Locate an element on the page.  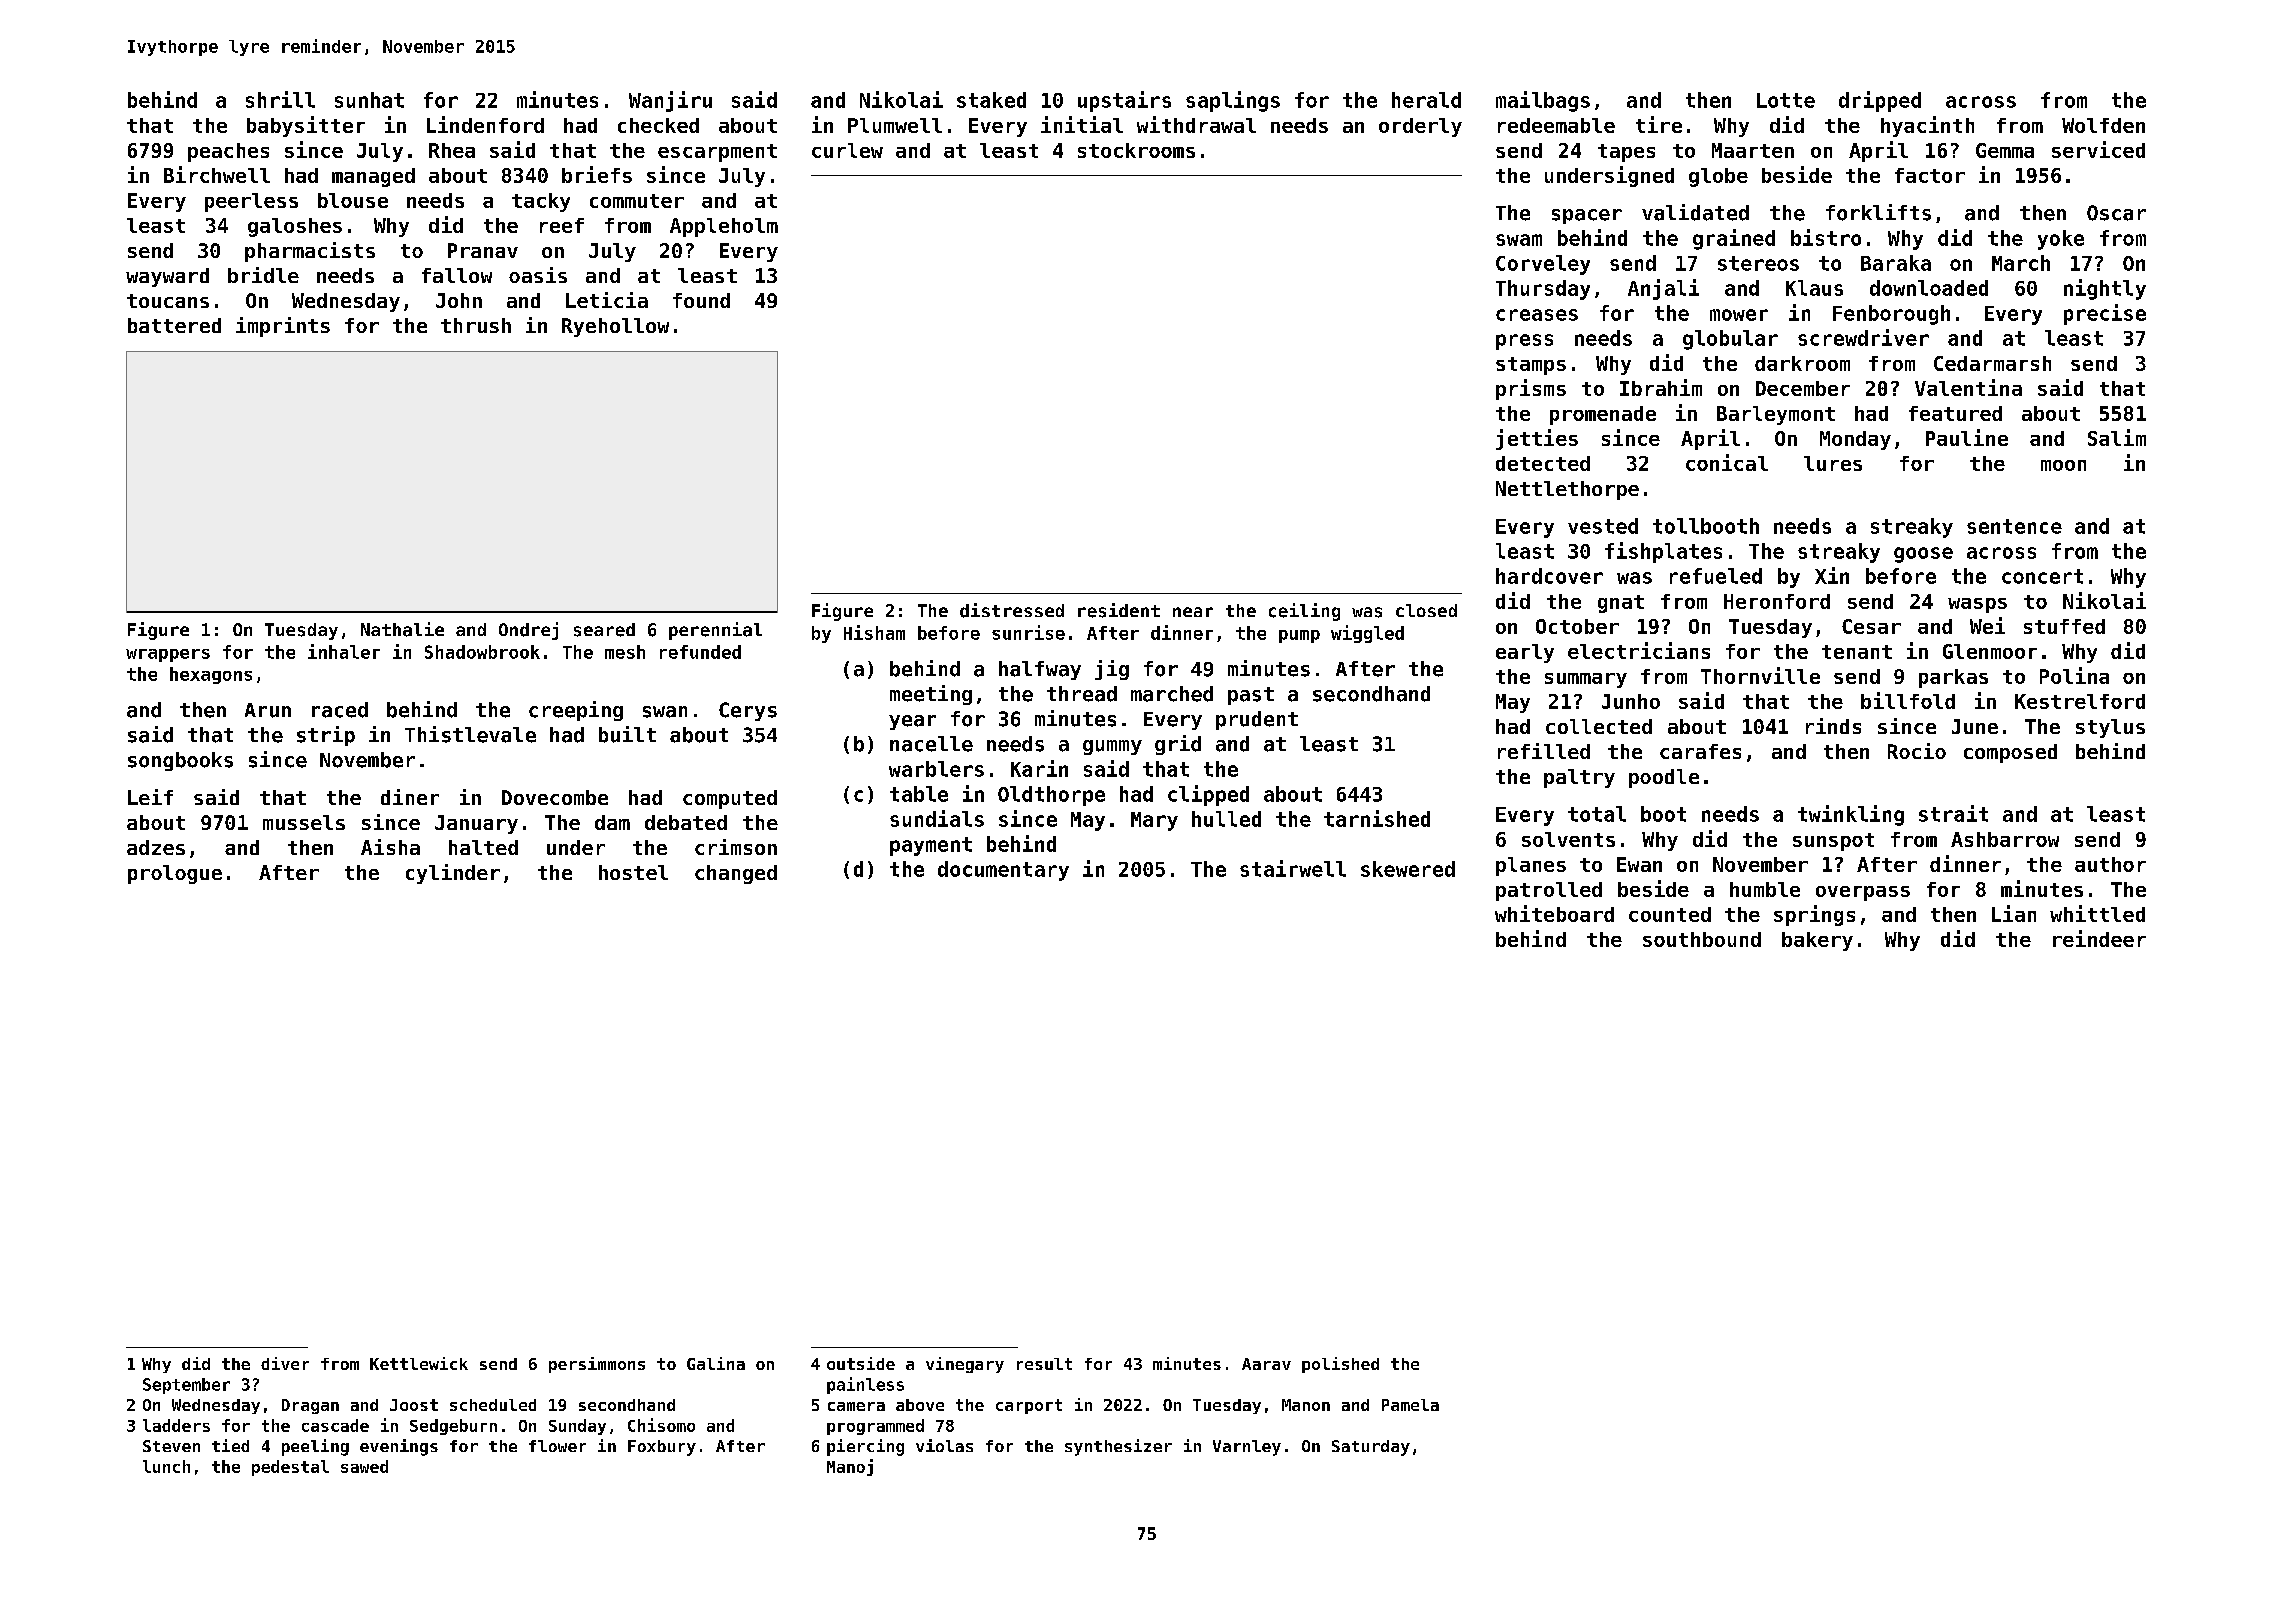
Oscar is located at coordinates (2116, 213).
